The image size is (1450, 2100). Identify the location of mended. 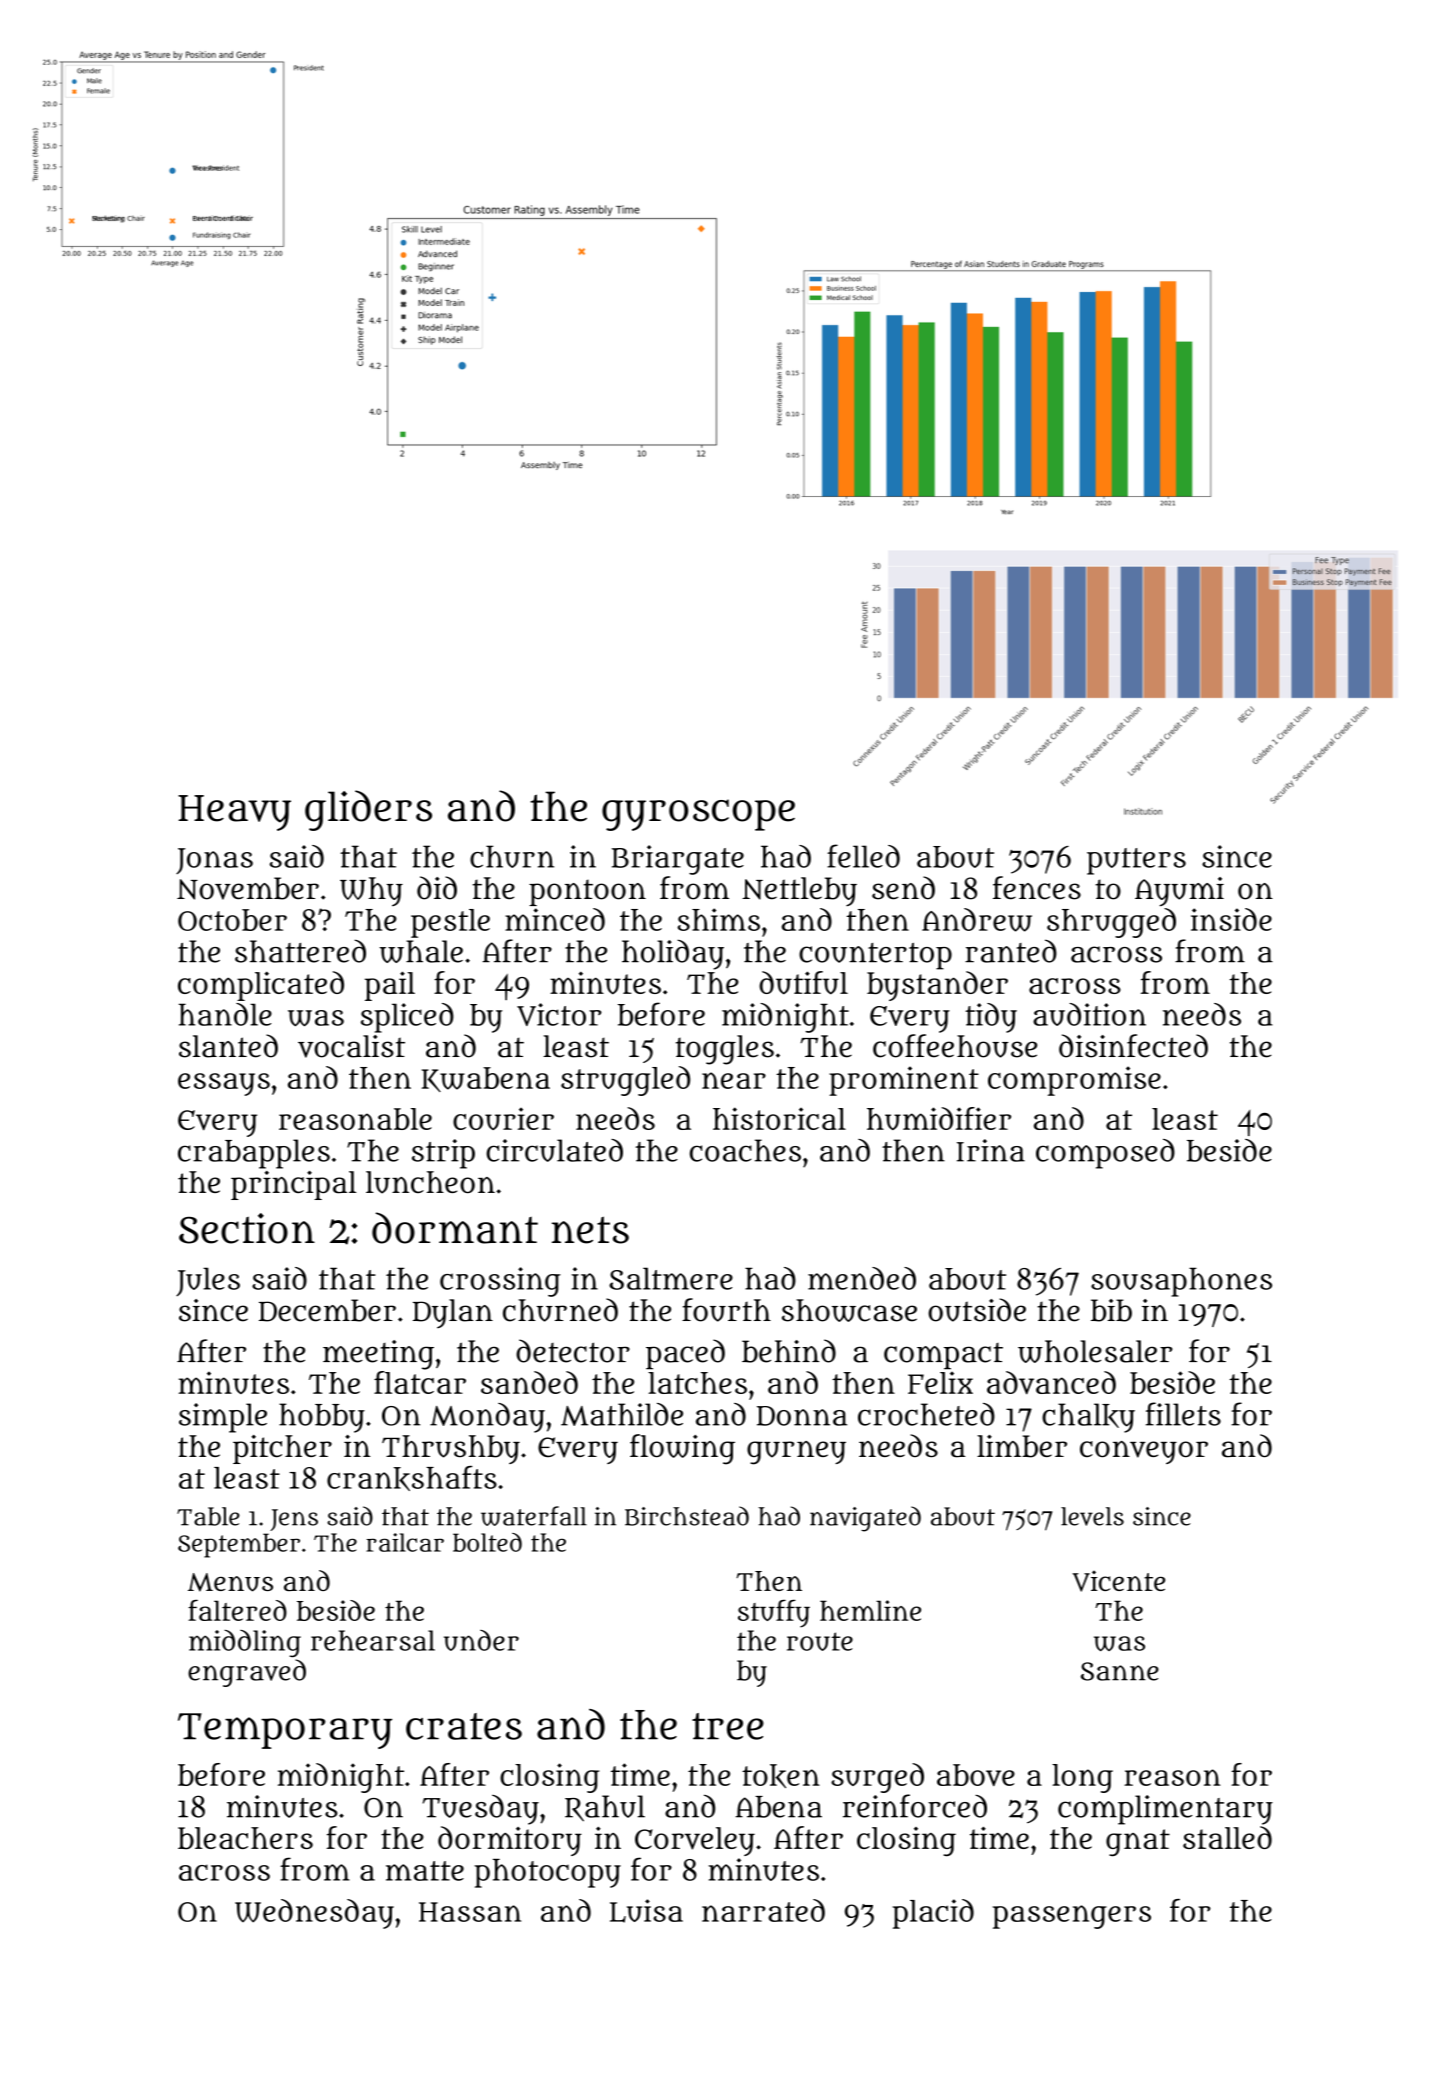
(862, 1278).
